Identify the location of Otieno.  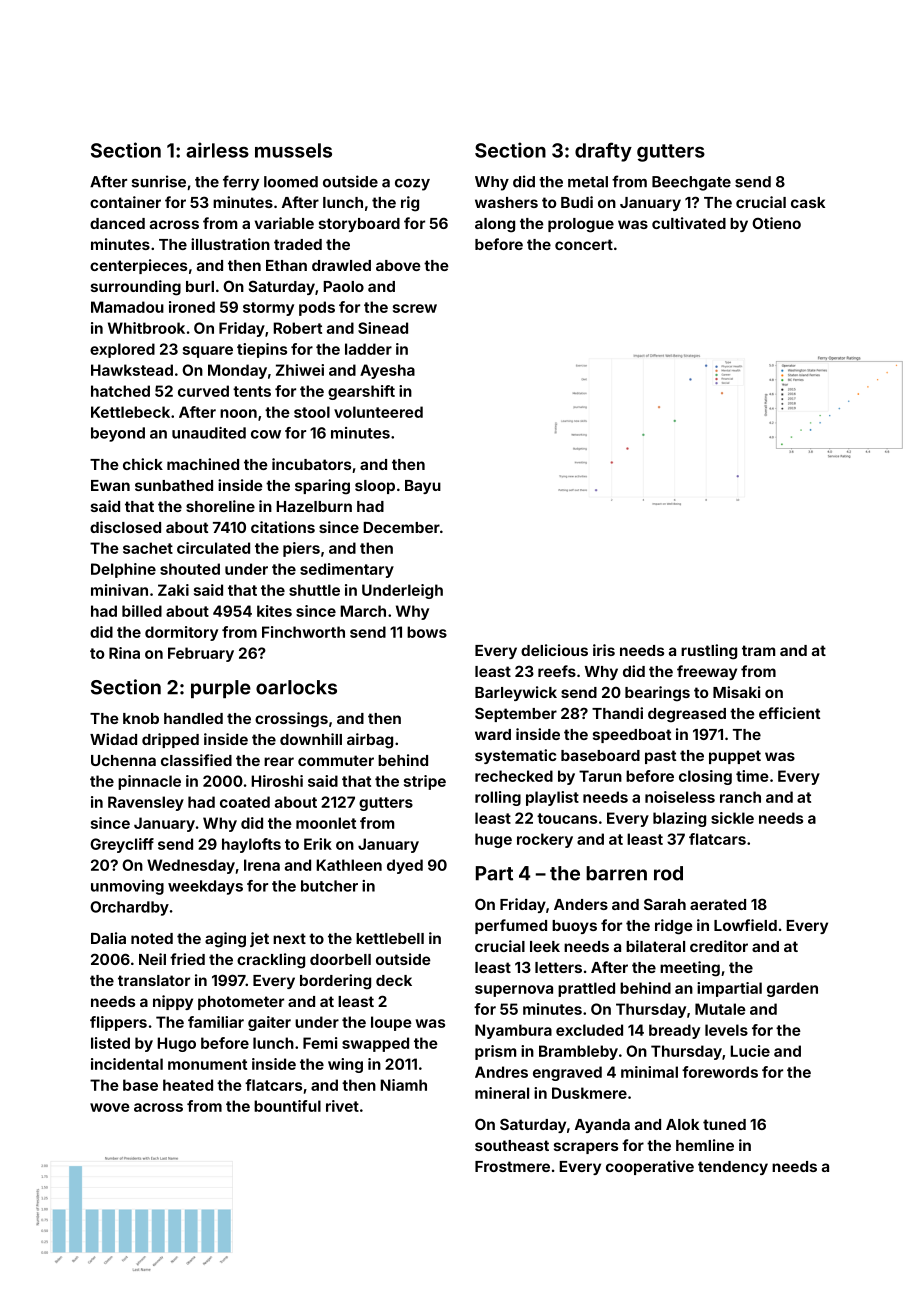
(776, 223).
